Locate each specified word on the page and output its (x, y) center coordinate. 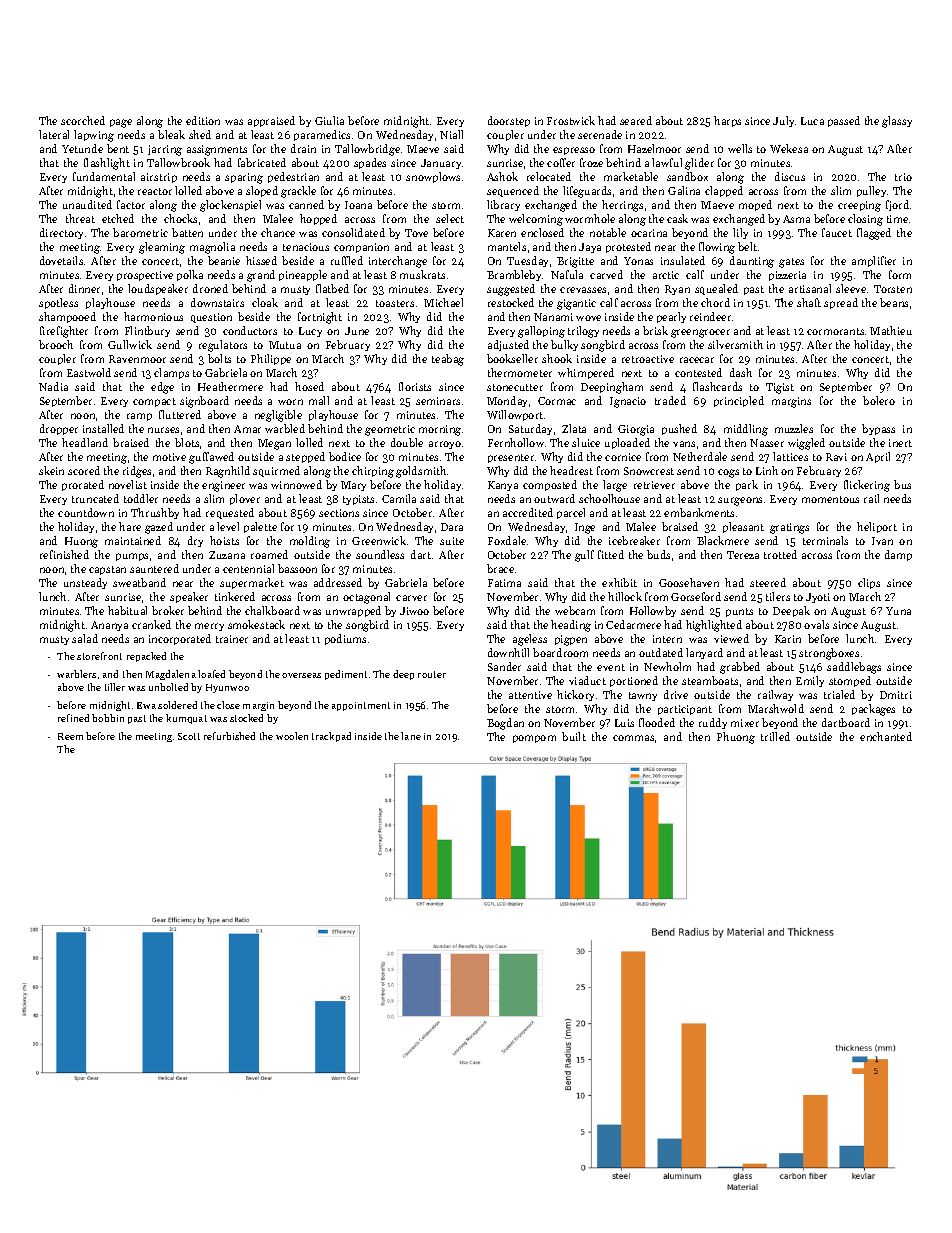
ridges (137, 472)
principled (739, 401)
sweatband (139, 582)
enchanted (886, 736)
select (450, 218)
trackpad (331, 737)
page (121, 123)
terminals (825, 540)
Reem (70, 736)
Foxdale (507, 540)
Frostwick (571, 120)
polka (190, 275)
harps (727, 121)
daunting (752, 262)
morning (440, 430)
